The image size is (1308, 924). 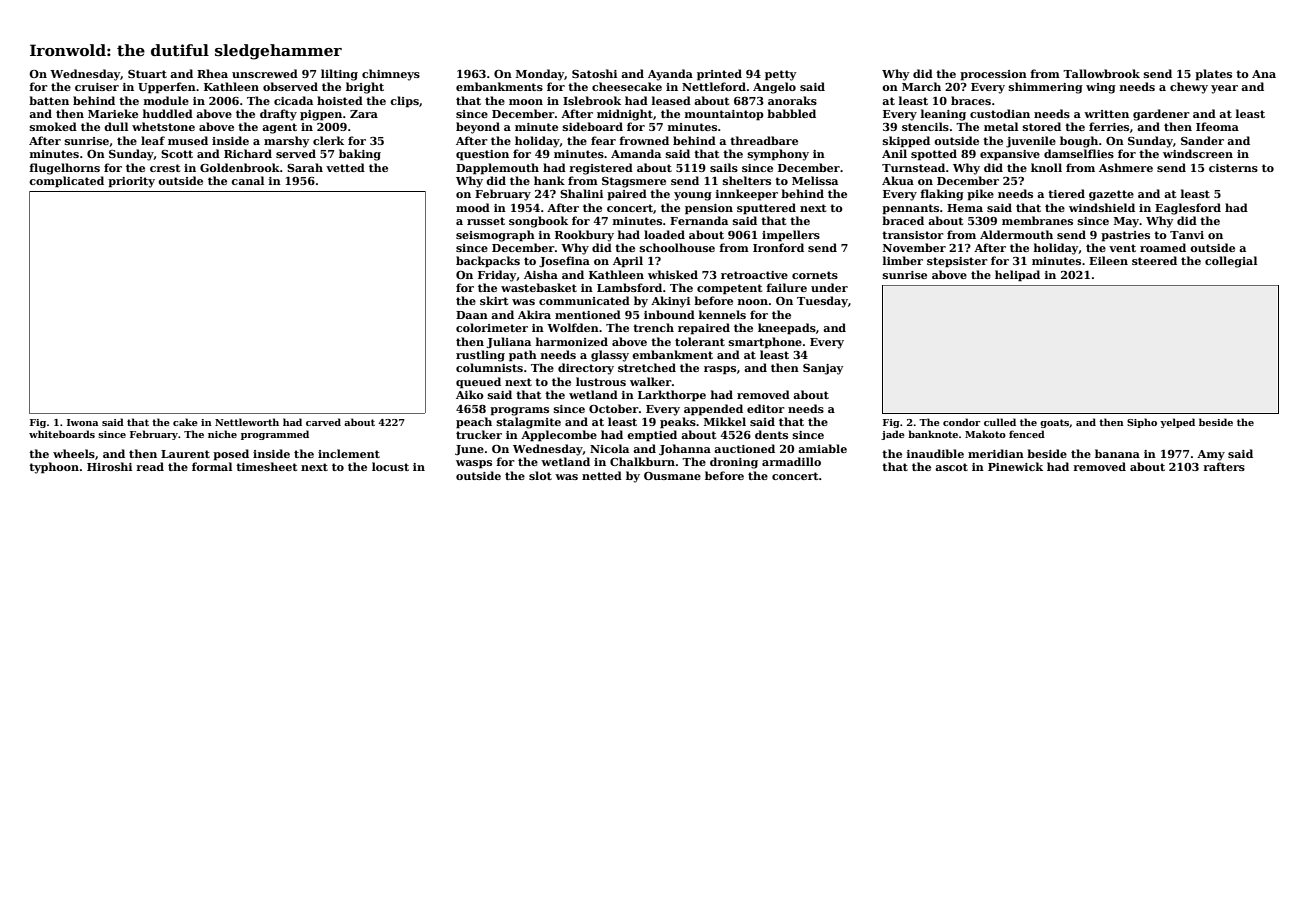 What do you see at coordinates (1031, 142) in the page?
I see `juvenile` at bounding box center [1031, 142].
